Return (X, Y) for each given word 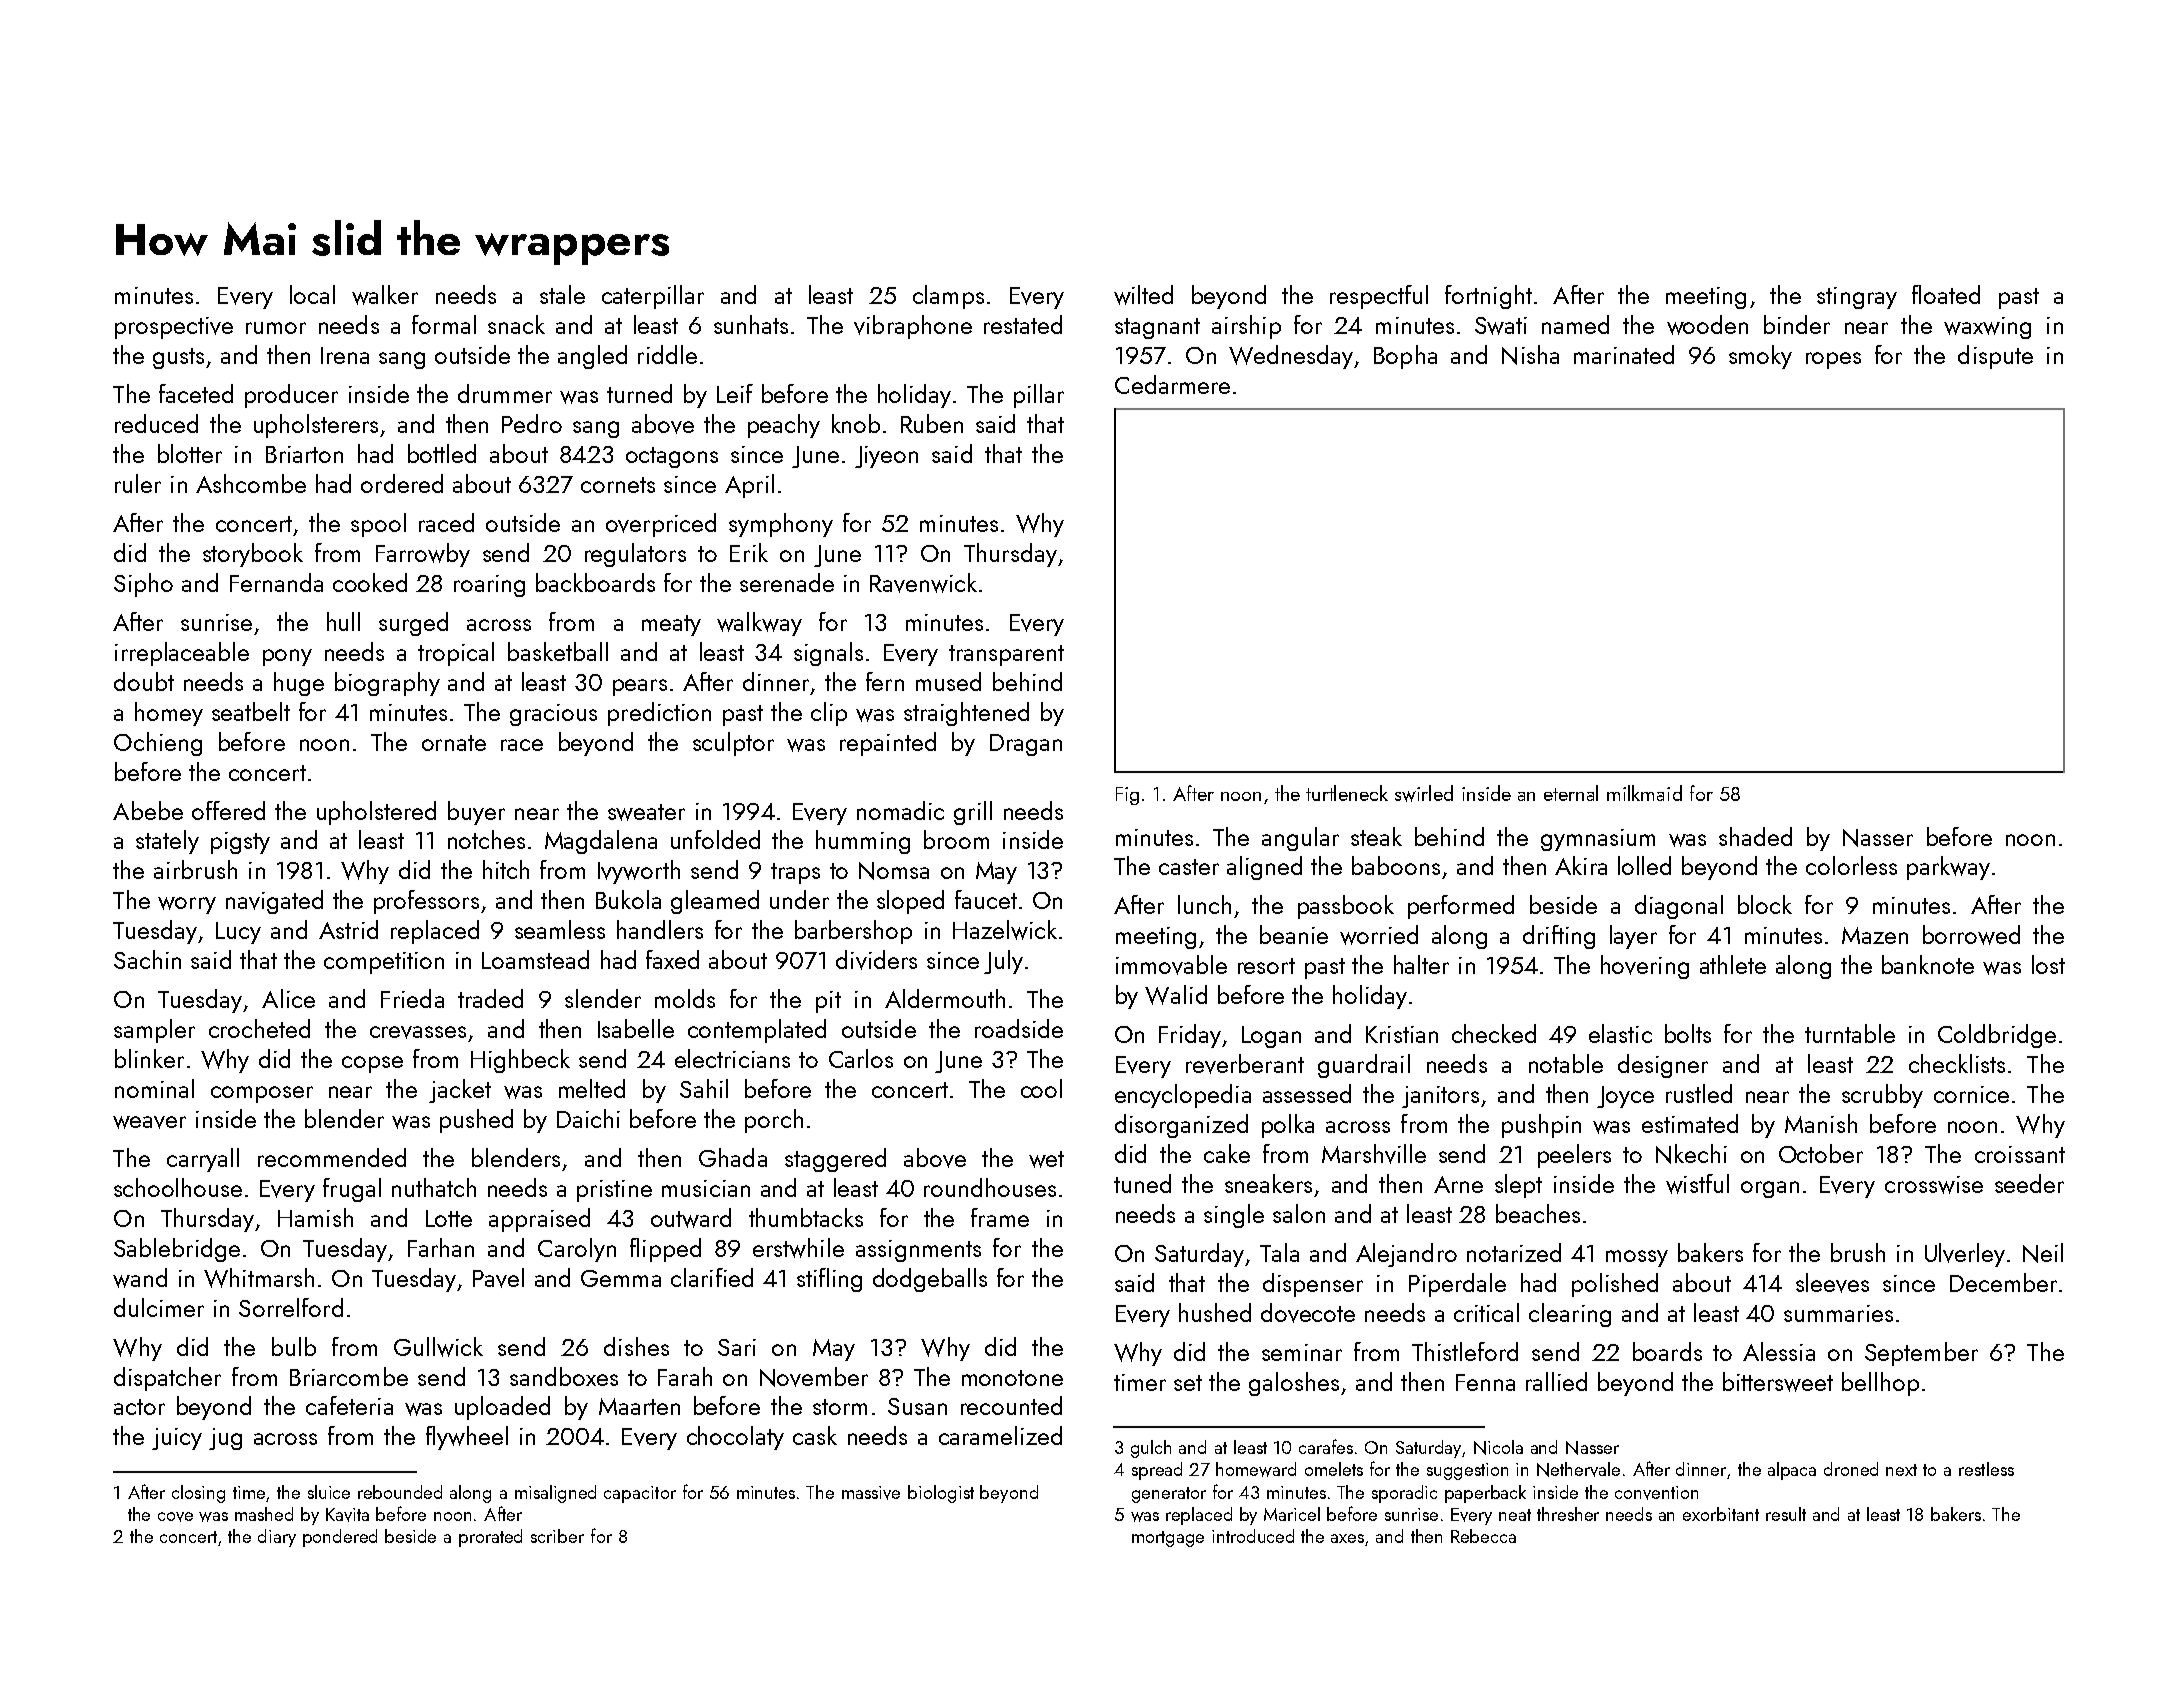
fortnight (1488, 297)
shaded (1755, 836)
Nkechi (1691, 1154)
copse (372, 1064)
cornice (1971, 1094)
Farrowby (423, 555)
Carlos (861, 1058)
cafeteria (349, 1405)
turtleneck (1347, 793)
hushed (1215, 1312)
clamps (948, 297)
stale (562, 294)
